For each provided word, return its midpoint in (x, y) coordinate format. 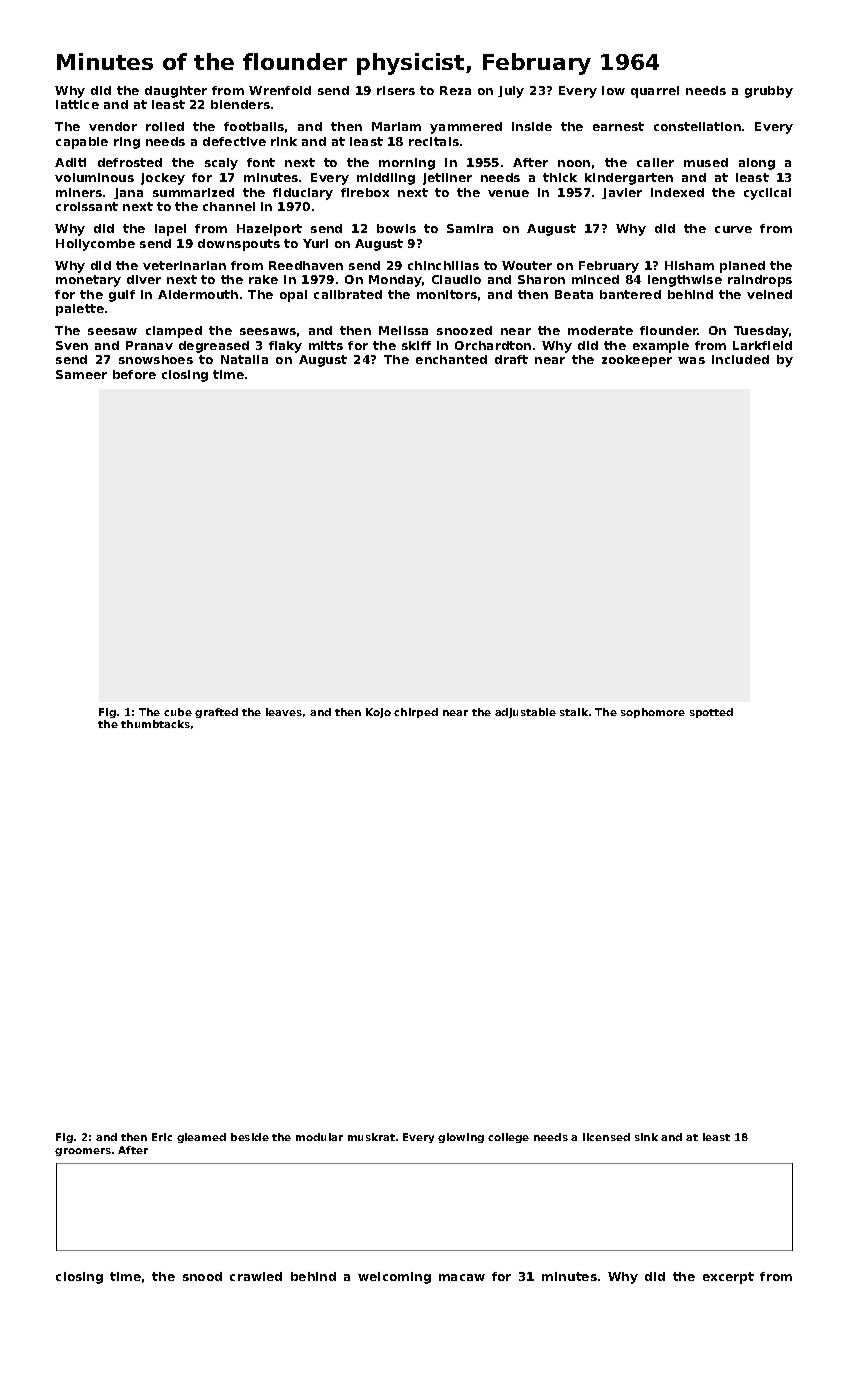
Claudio (456, 279)
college (508, 1138)
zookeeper (637, 361)
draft (511, 359)
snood (202, 1276)
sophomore (653, 713)
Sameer (81, 374)
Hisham (689, 265)
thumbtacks (155, 724)
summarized (193, 192)
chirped (416, 713)
